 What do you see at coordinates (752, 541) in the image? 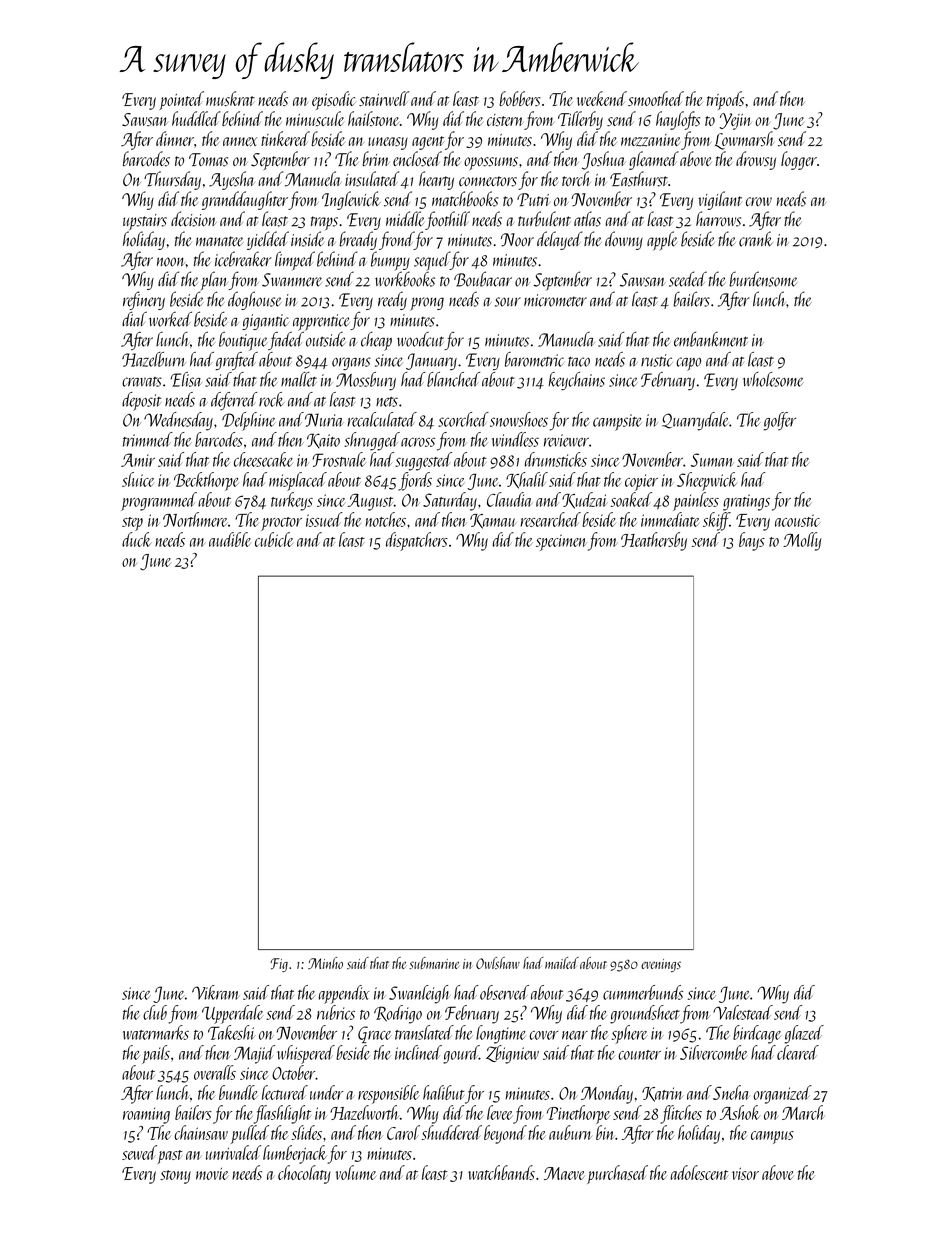
I see `bays` at bounding box center [752, 541].
